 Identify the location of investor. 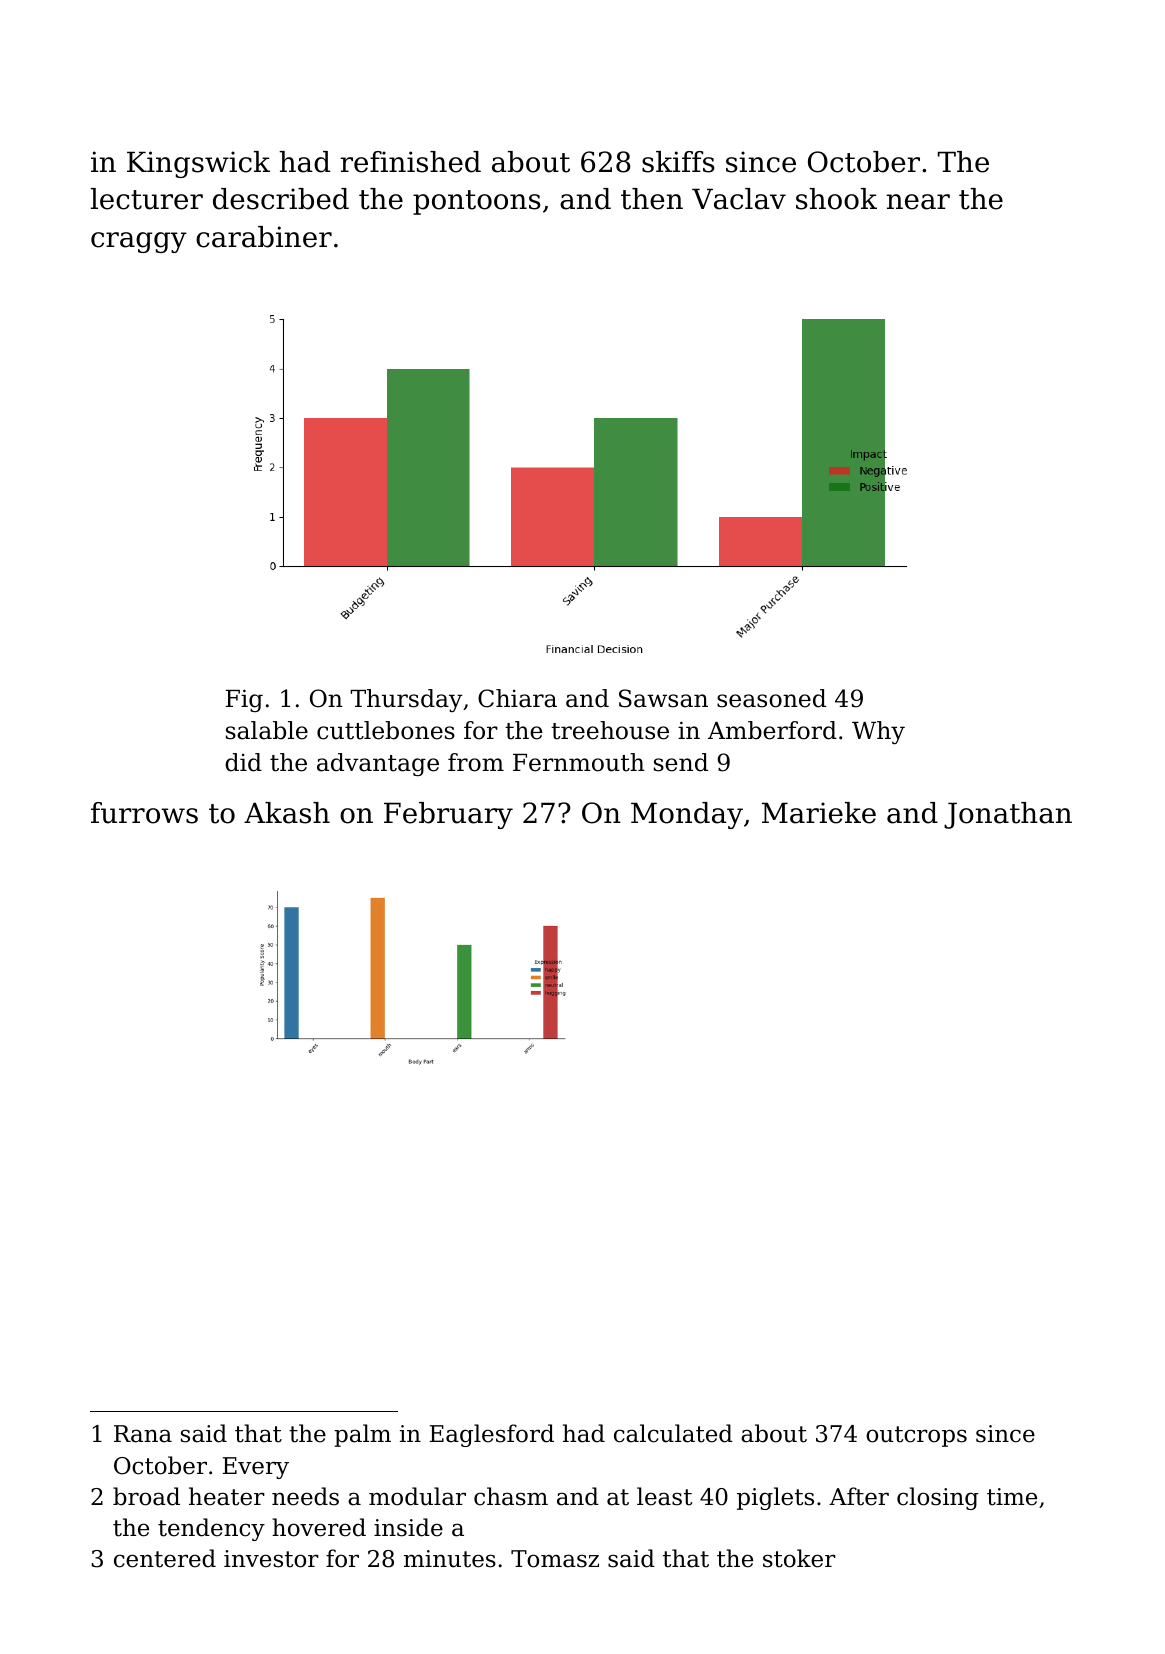
(271, 1559).
